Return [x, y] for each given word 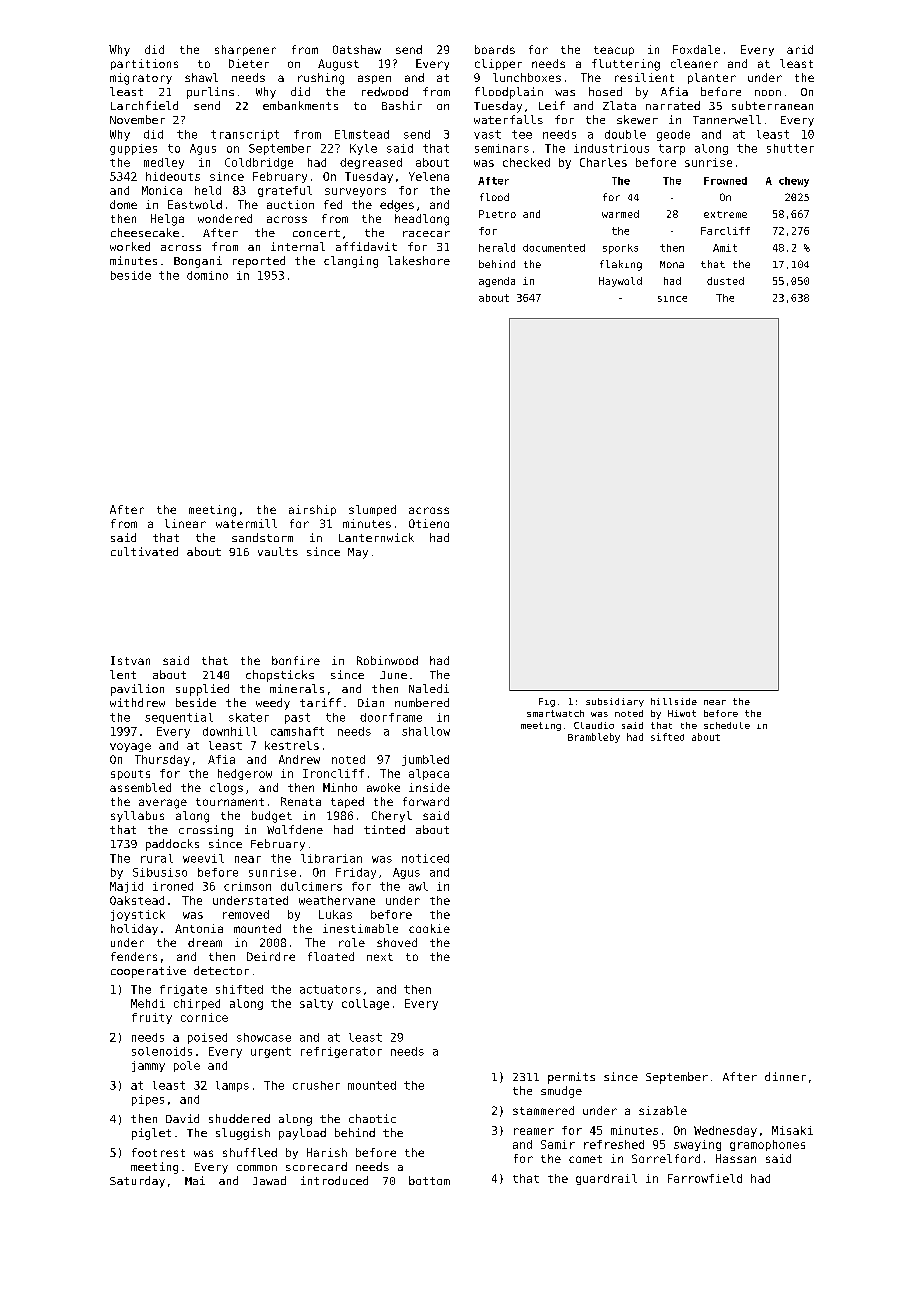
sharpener [245, 50]
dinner [785, 1076]
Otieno [429, 523]
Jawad [269, 1180]
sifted [667, 737]
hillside [674, 701]
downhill [230, 731]
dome [123, 204]
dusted [725, 281]
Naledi [429, 688]
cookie [429, 928]
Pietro [497, 214]
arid [800, 49]
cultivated [144, 551]
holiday [134, 929]
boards [495, 49]
